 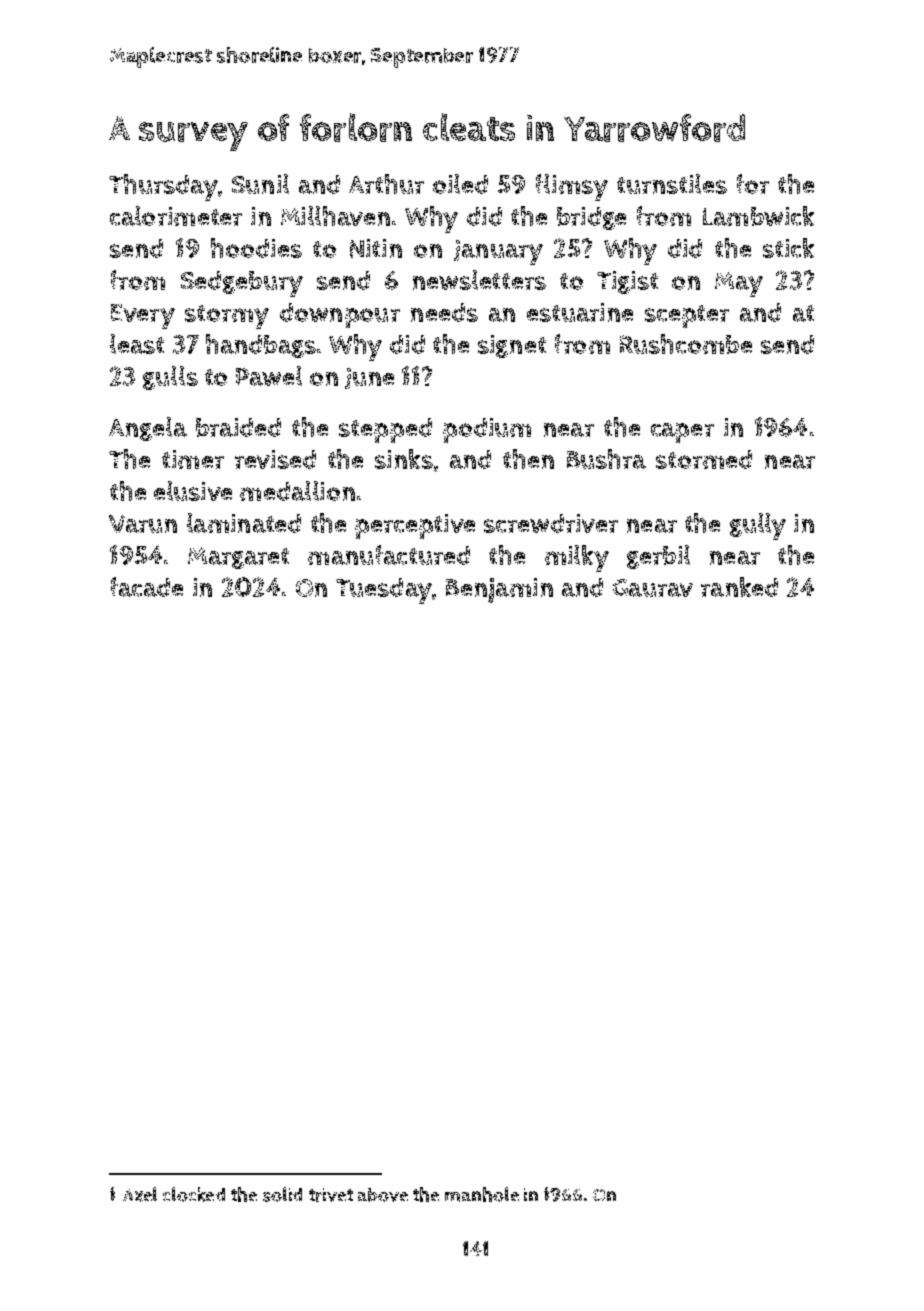 I want to click on facade, so click(x=147, y=587).
